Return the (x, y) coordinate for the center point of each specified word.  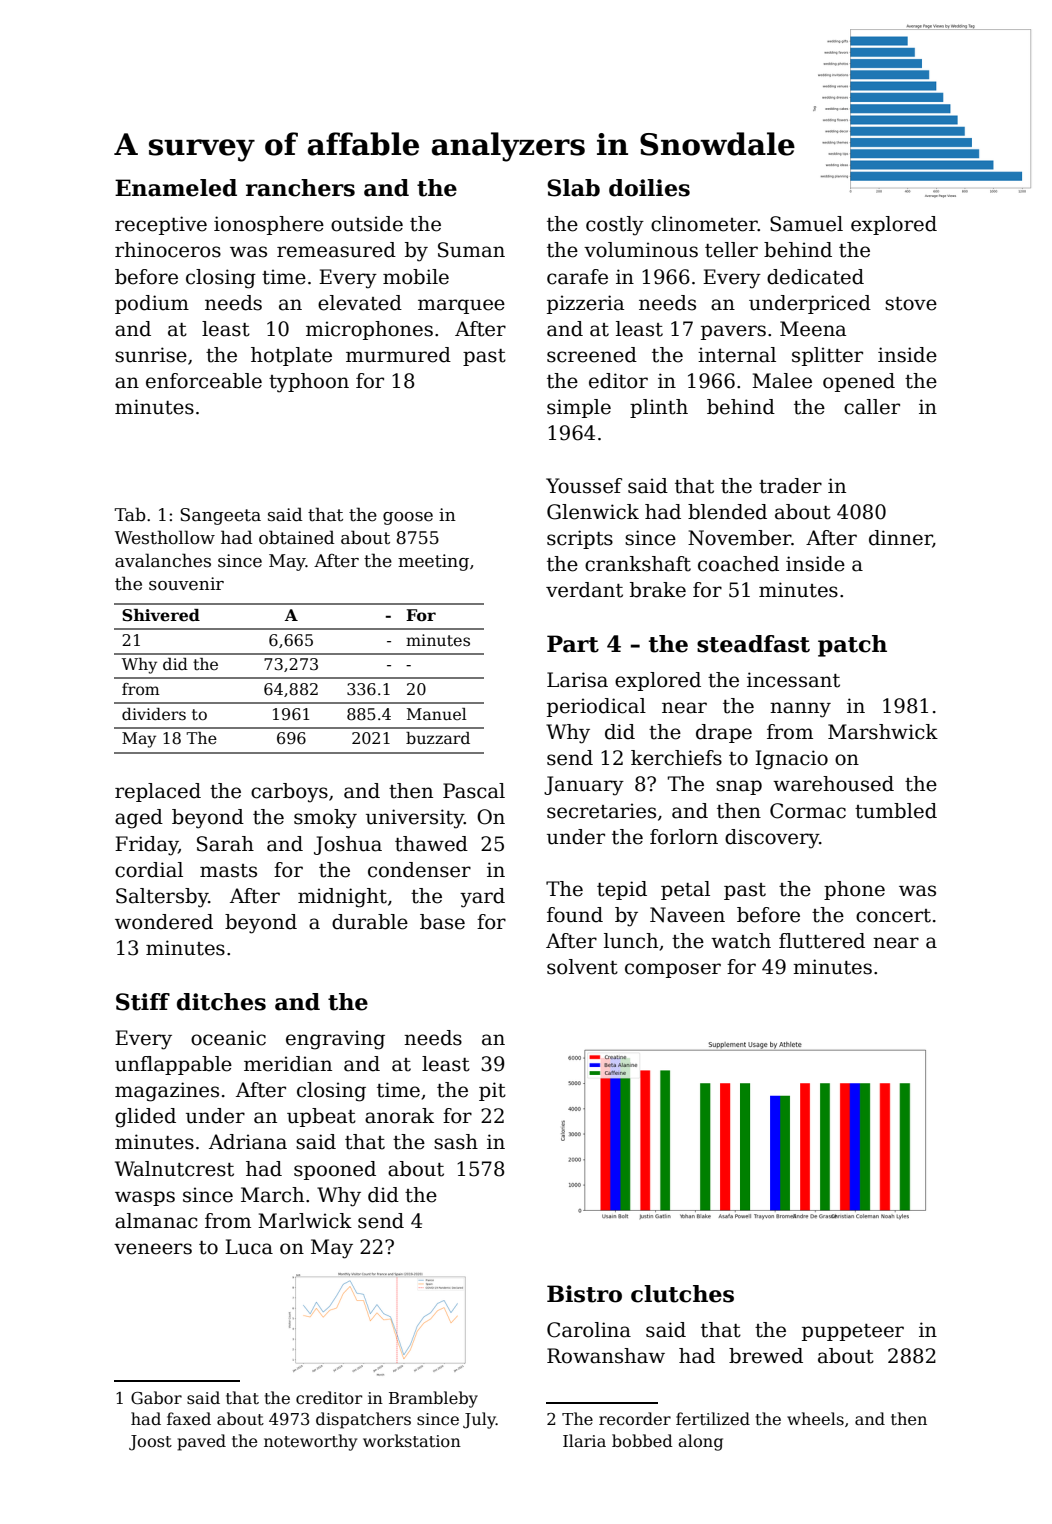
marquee (461, 306)
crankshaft (638, 564)
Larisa (577, 680)
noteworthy (310, 1442)
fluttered (822, 941)
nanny (800, 710)
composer (673, 970)
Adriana (248, 1142)
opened (859, 382)
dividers (154, 714)
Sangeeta (220, 516)
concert (893, 916)
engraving (335, 1040)
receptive (161, 225)
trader (790, 486)
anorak (399, 1116)
